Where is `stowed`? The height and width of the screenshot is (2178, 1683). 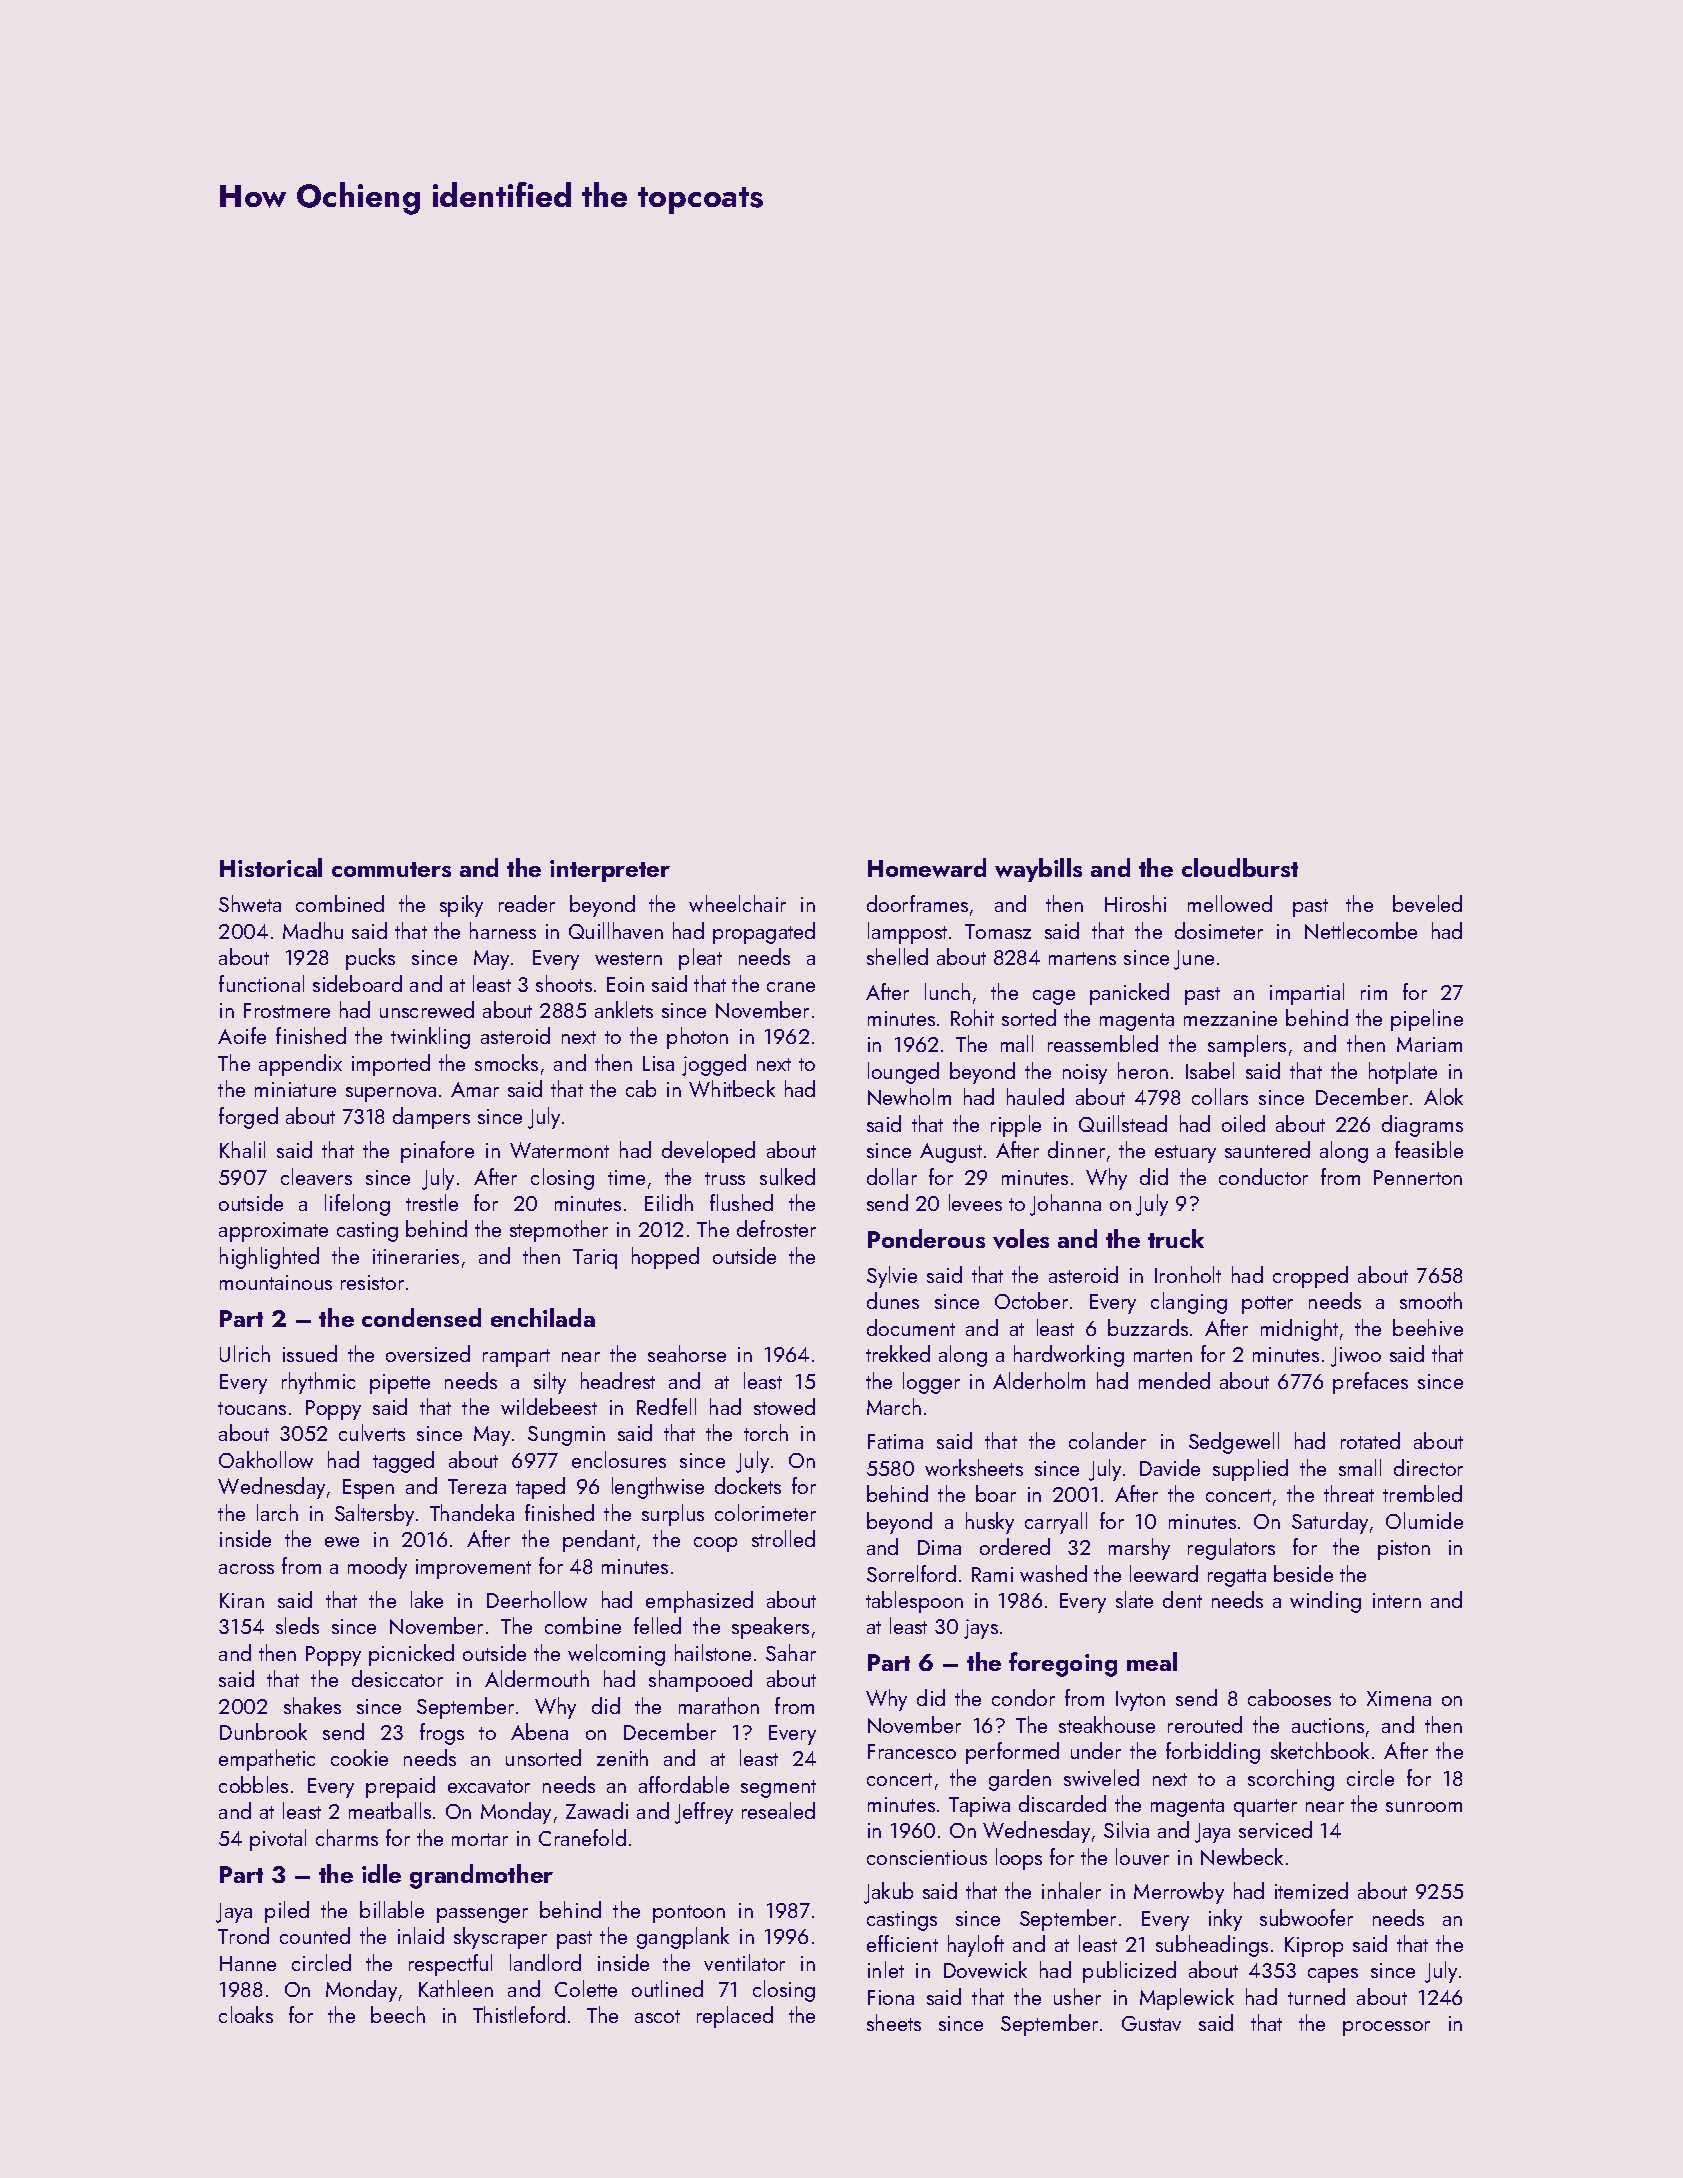
stowed is located at coordinates (784, 1406).
